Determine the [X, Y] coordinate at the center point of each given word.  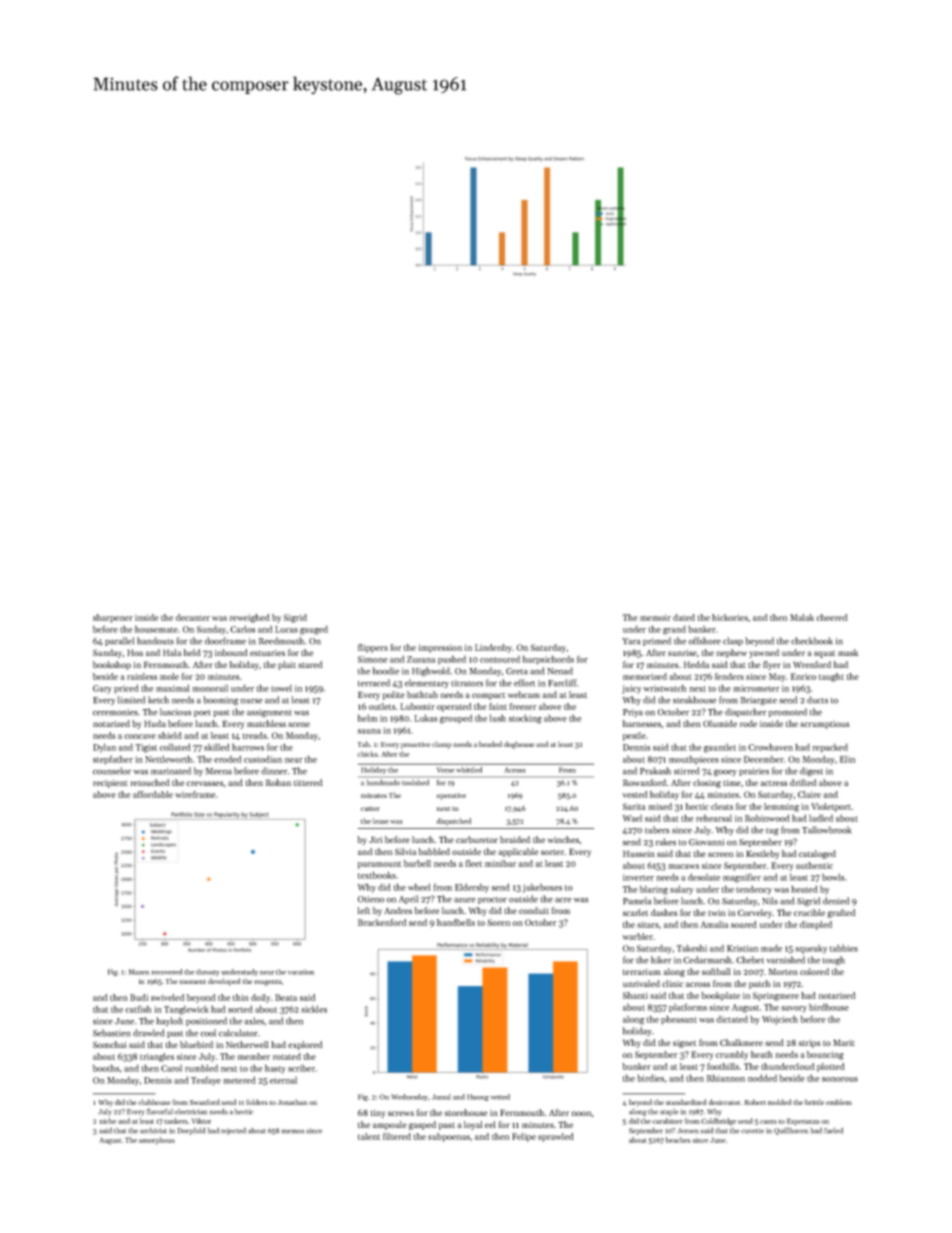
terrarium [642, 972]
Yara [631, 641]
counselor [112, 771]
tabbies [844, 948]
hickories [730, 617]
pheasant [679, 1020]
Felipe [524, 1137]
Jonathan [292, 1102]
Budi [139, 997]
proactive [415, 745]
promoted [788, 712]
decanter [193, 617]
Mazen [139, 972]
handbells [456, 922]
